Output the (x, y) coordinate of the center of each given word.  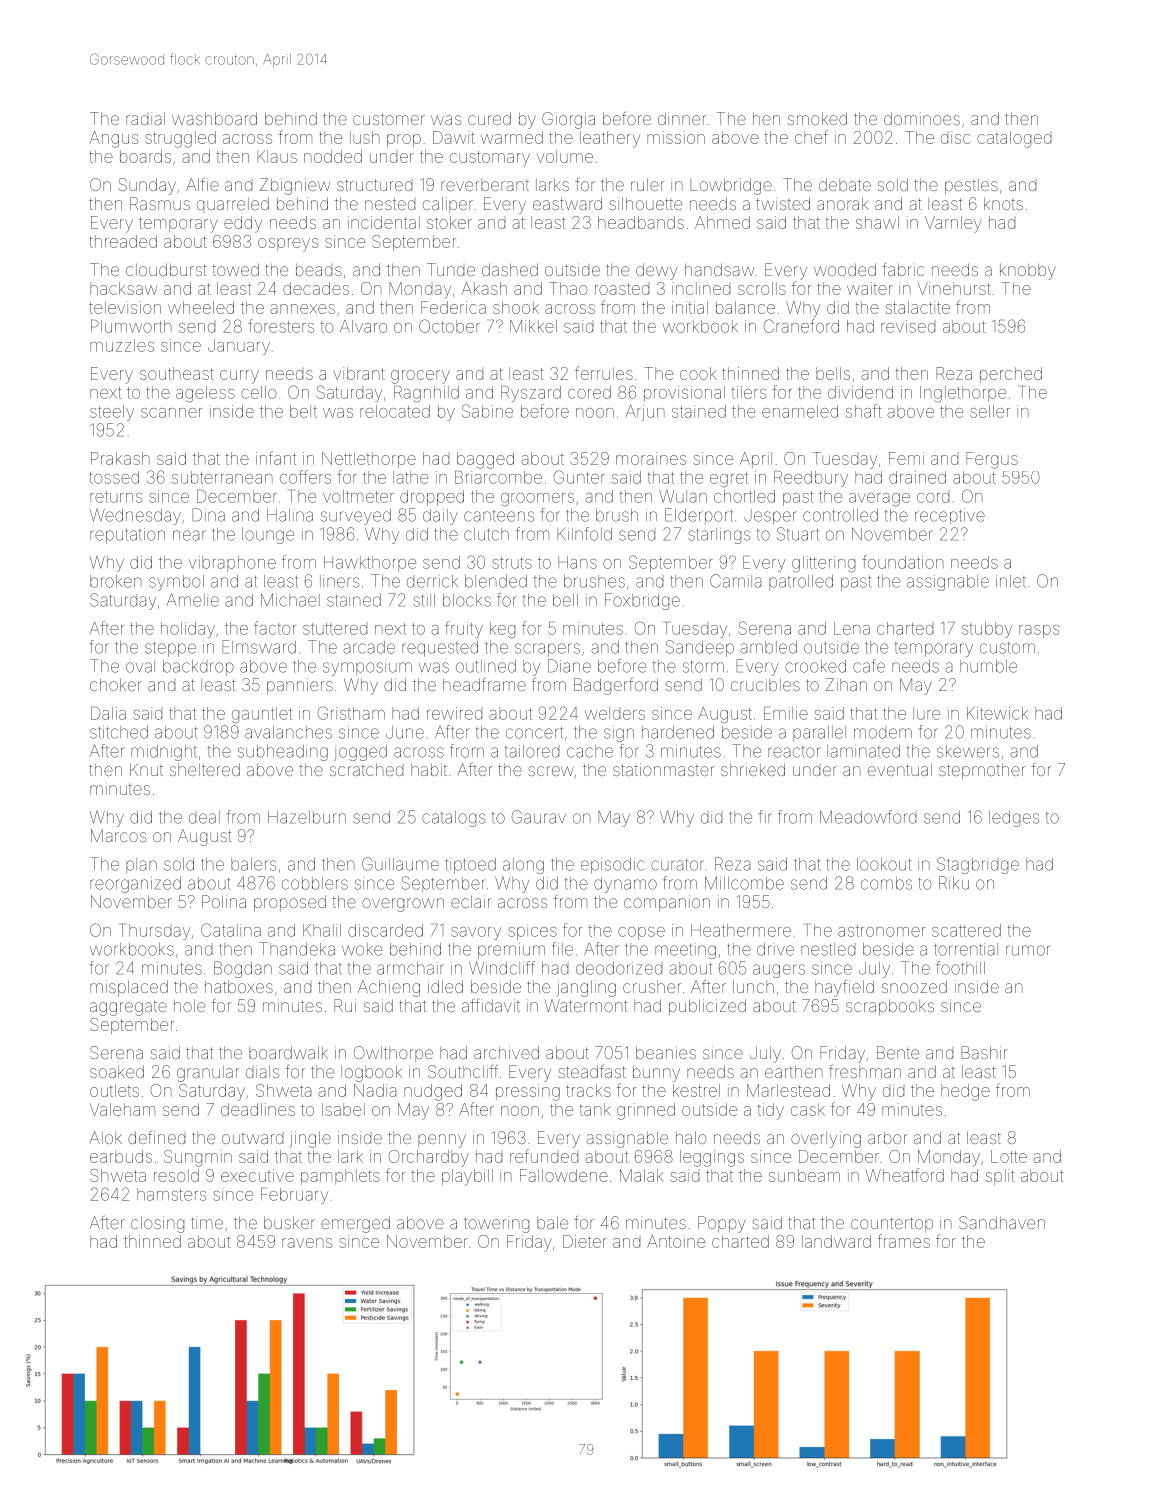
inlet (1011, 581)
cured (489, 118)
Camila (735, 581)
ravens (307, 1243)
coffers (305, 477)
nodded (333, 156)
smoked (817, 118)
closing (157, 1224)
